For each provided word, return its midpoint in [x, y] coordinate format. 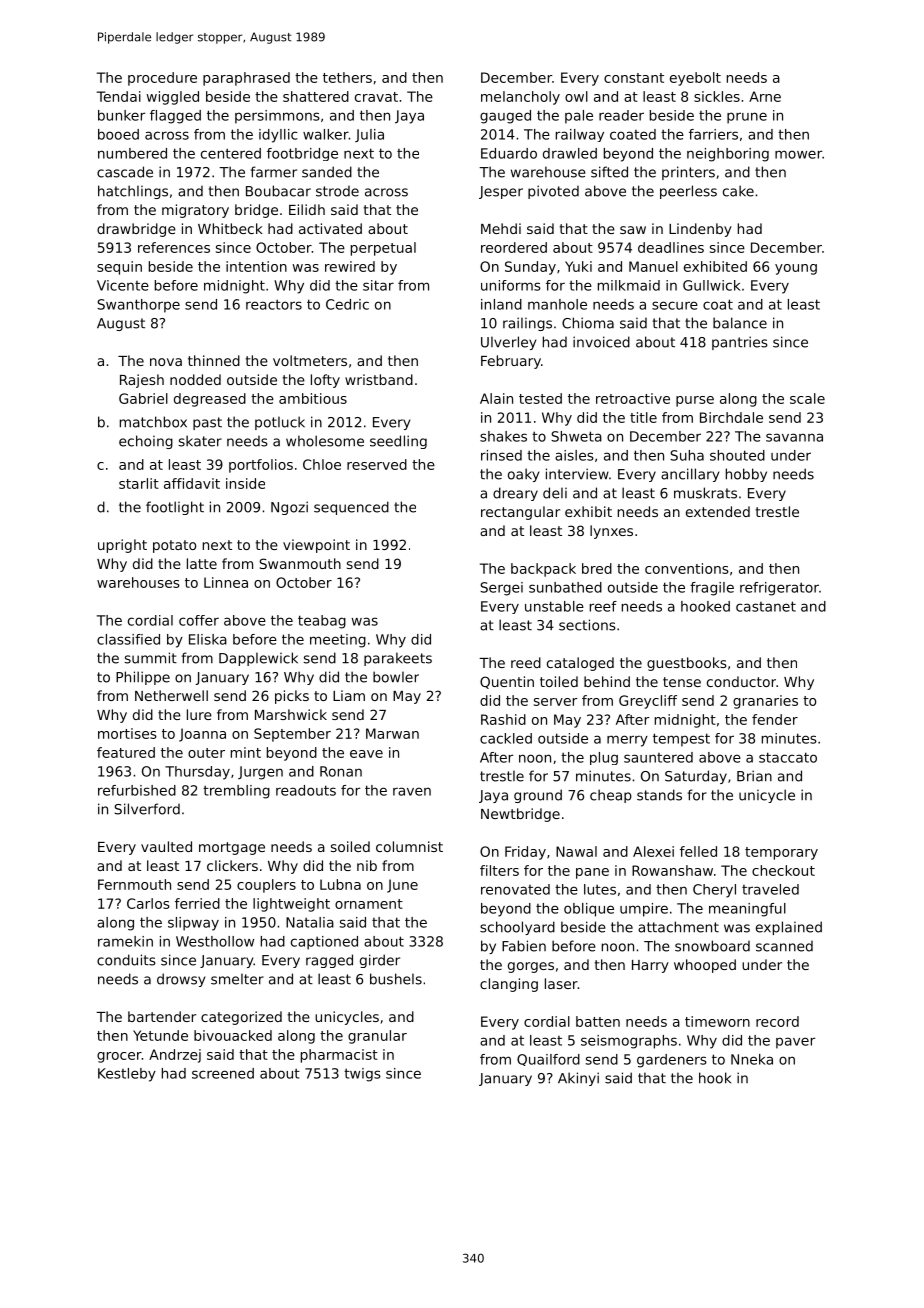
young [796, 269]
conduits [126, 960]
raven [412, 791]
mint [246, 752]
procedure [162, 79]
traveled [770, 889]
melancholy [520, 98]
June [402, 886]
